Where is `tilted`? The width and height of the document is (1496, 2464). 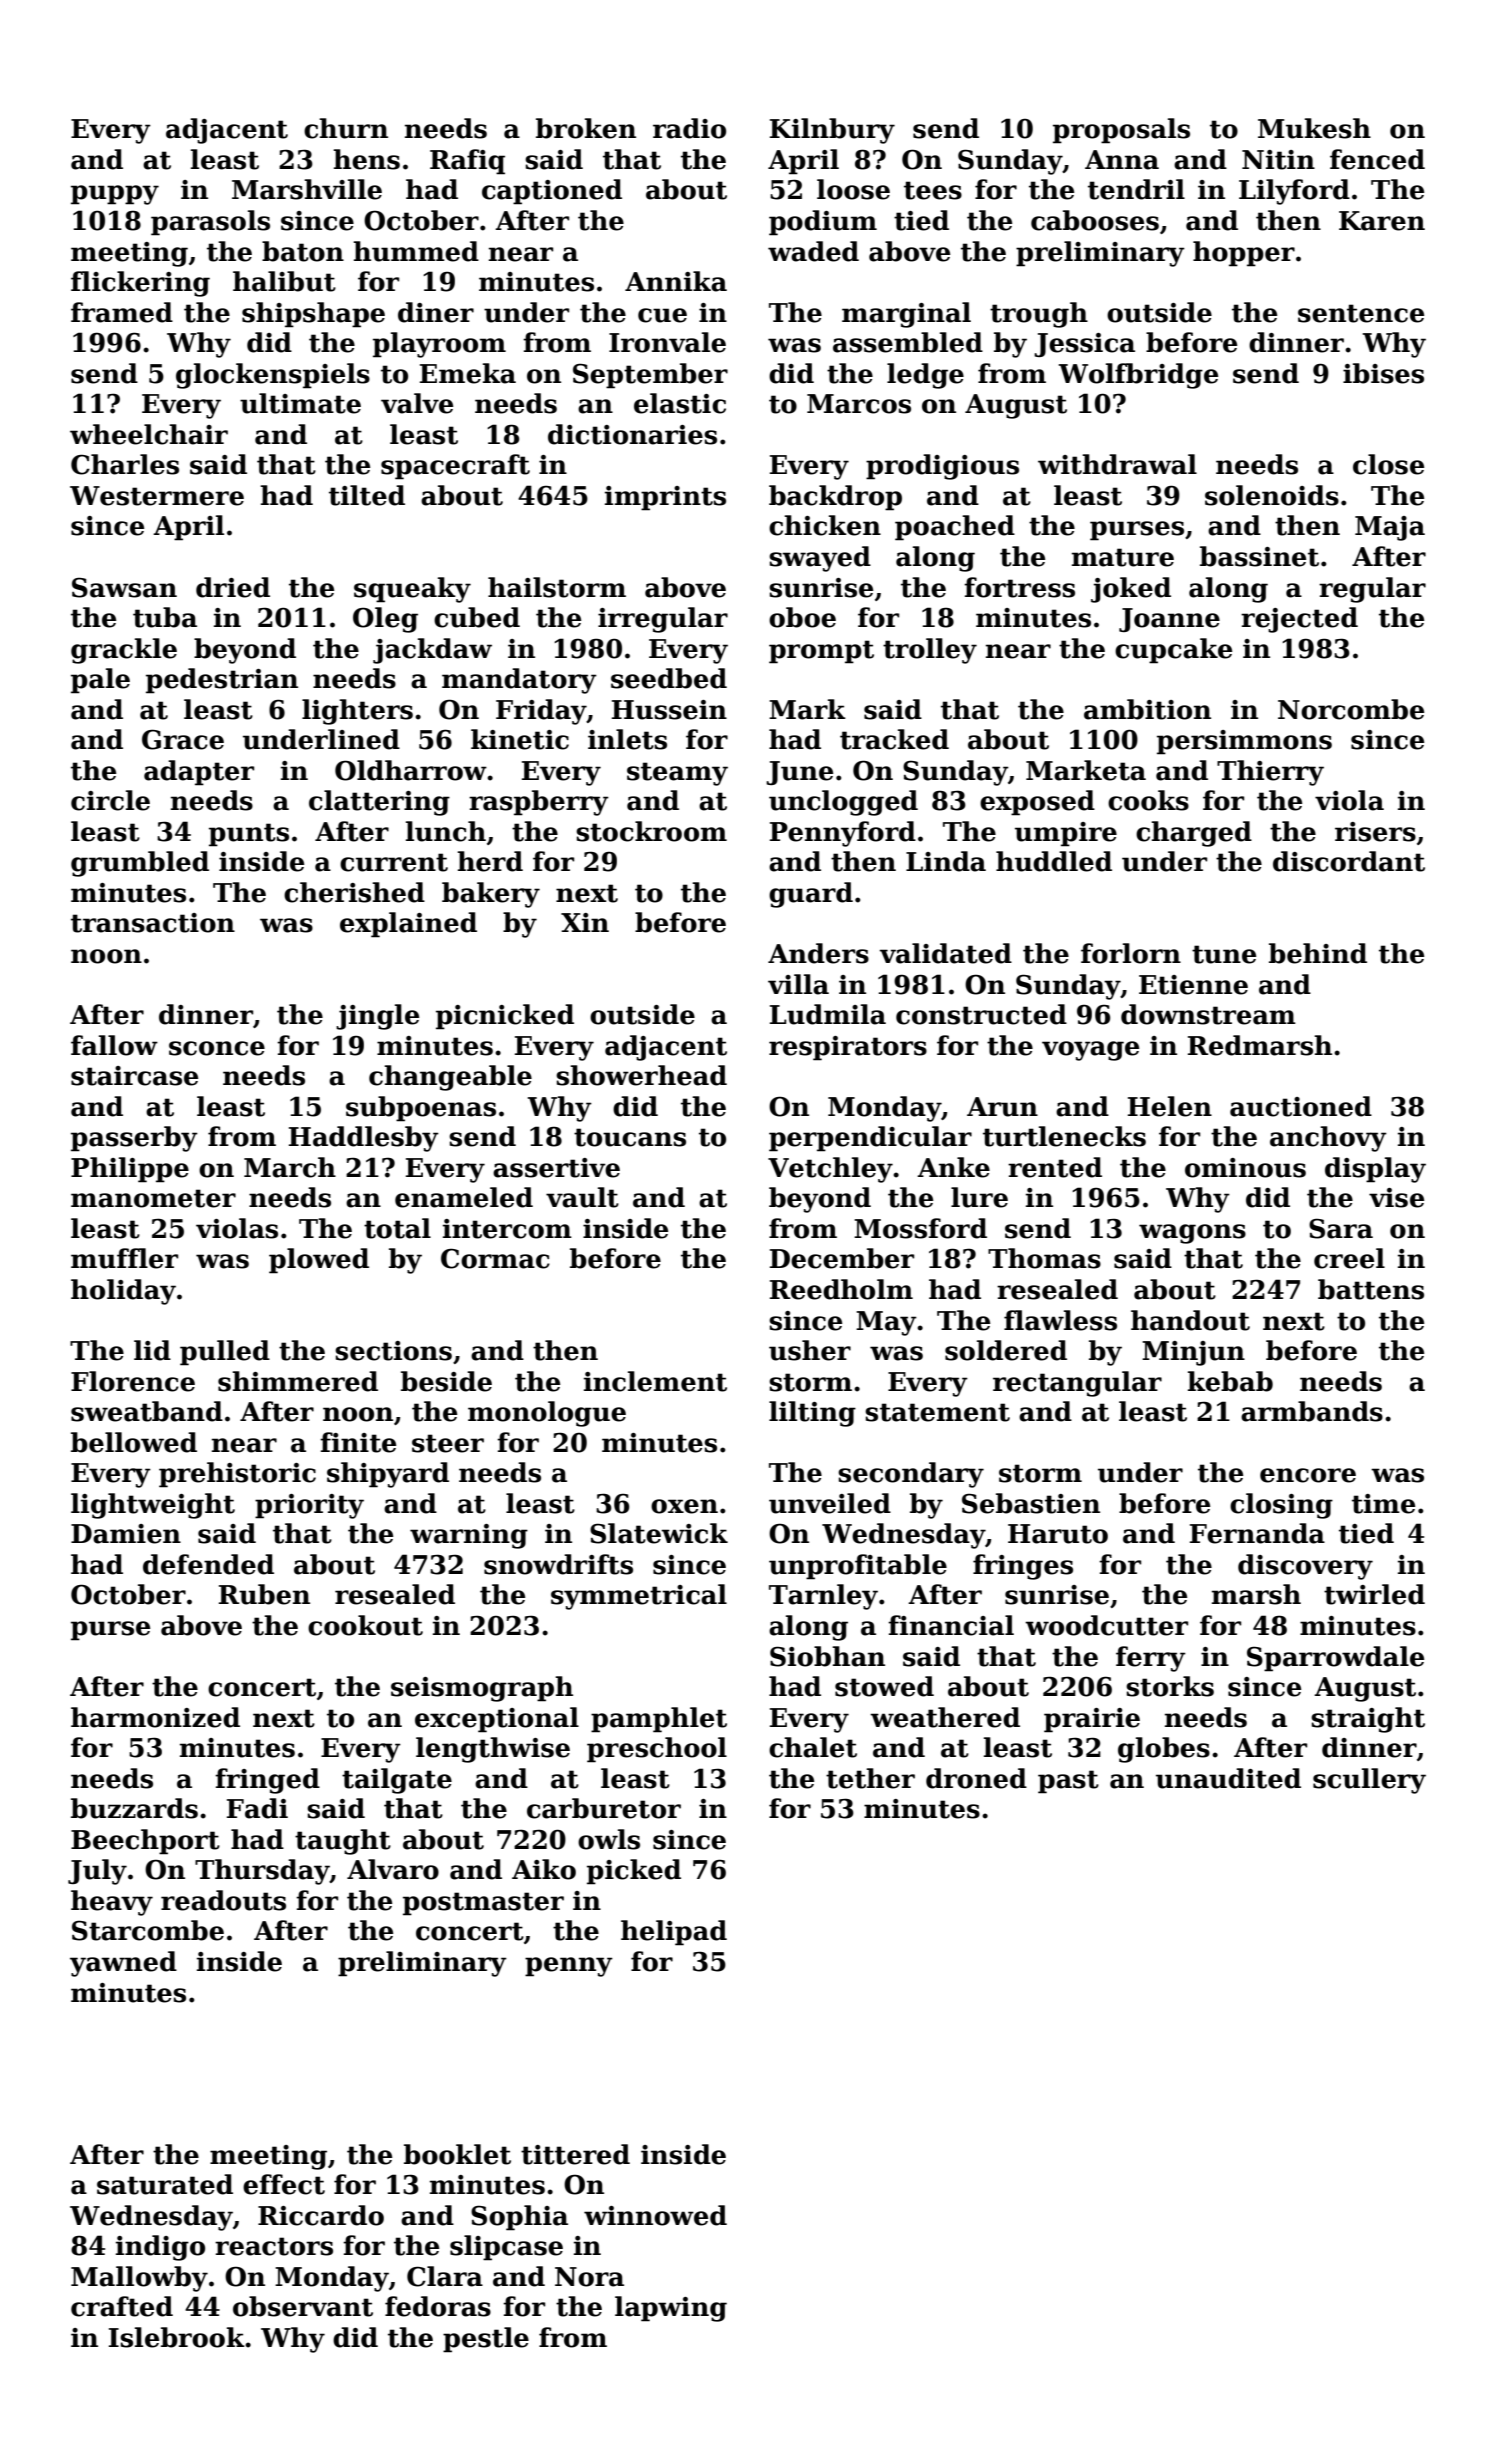
tilted is located at coordinates (367, 495).
